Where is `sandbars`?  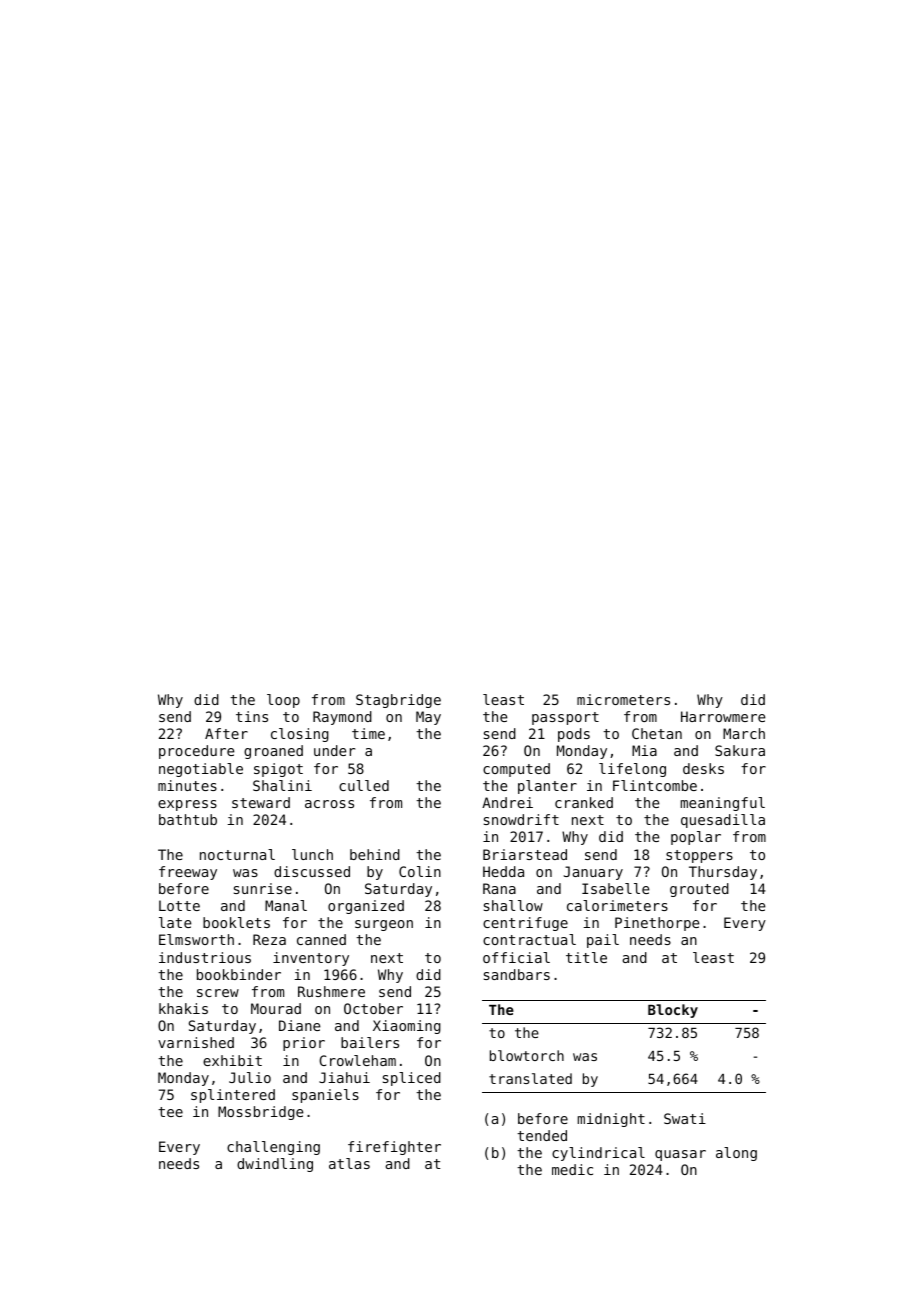 sandbars is located at coordinates (517, 974).
